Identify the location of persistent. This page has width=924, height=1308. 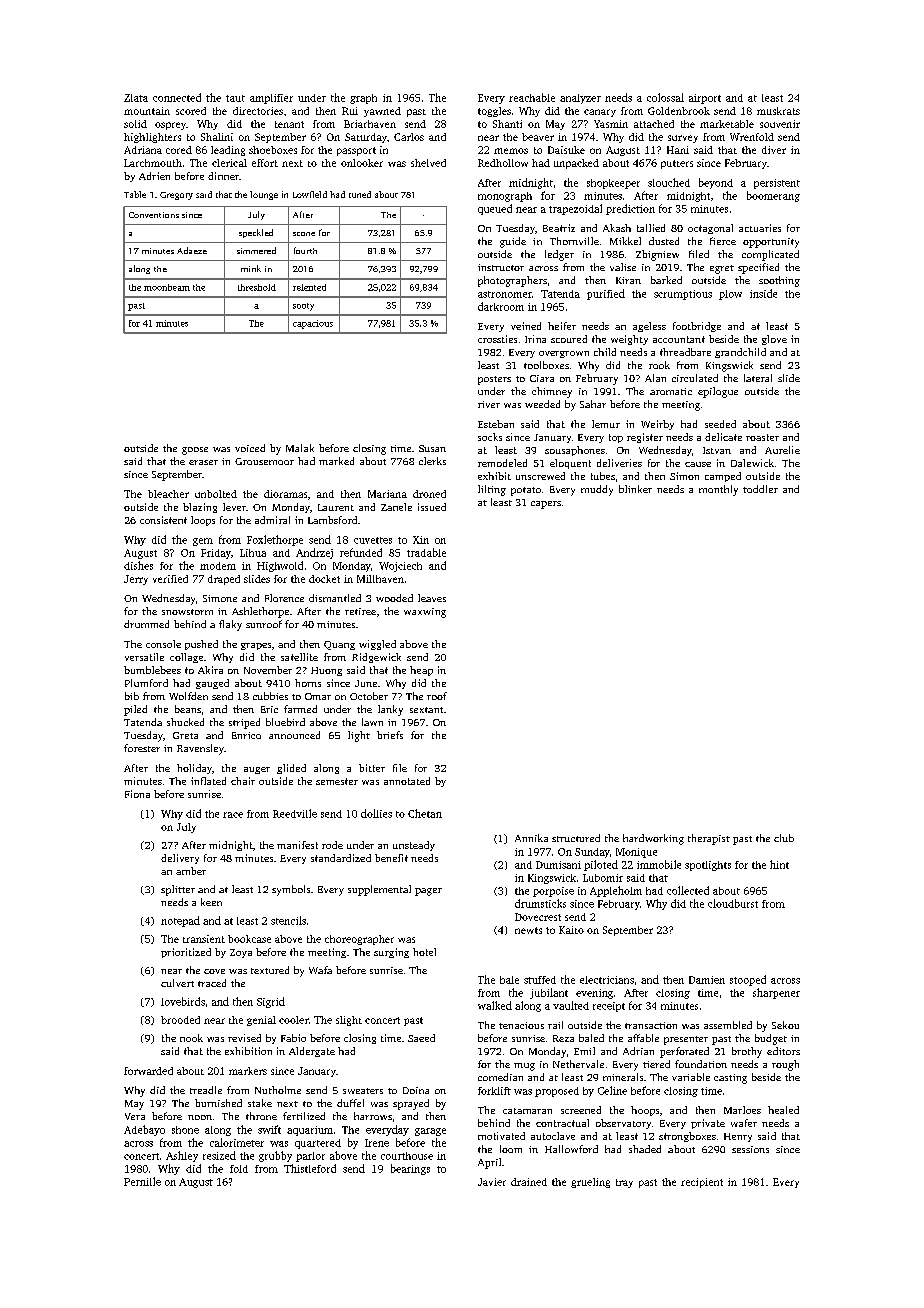
(777, 184).
